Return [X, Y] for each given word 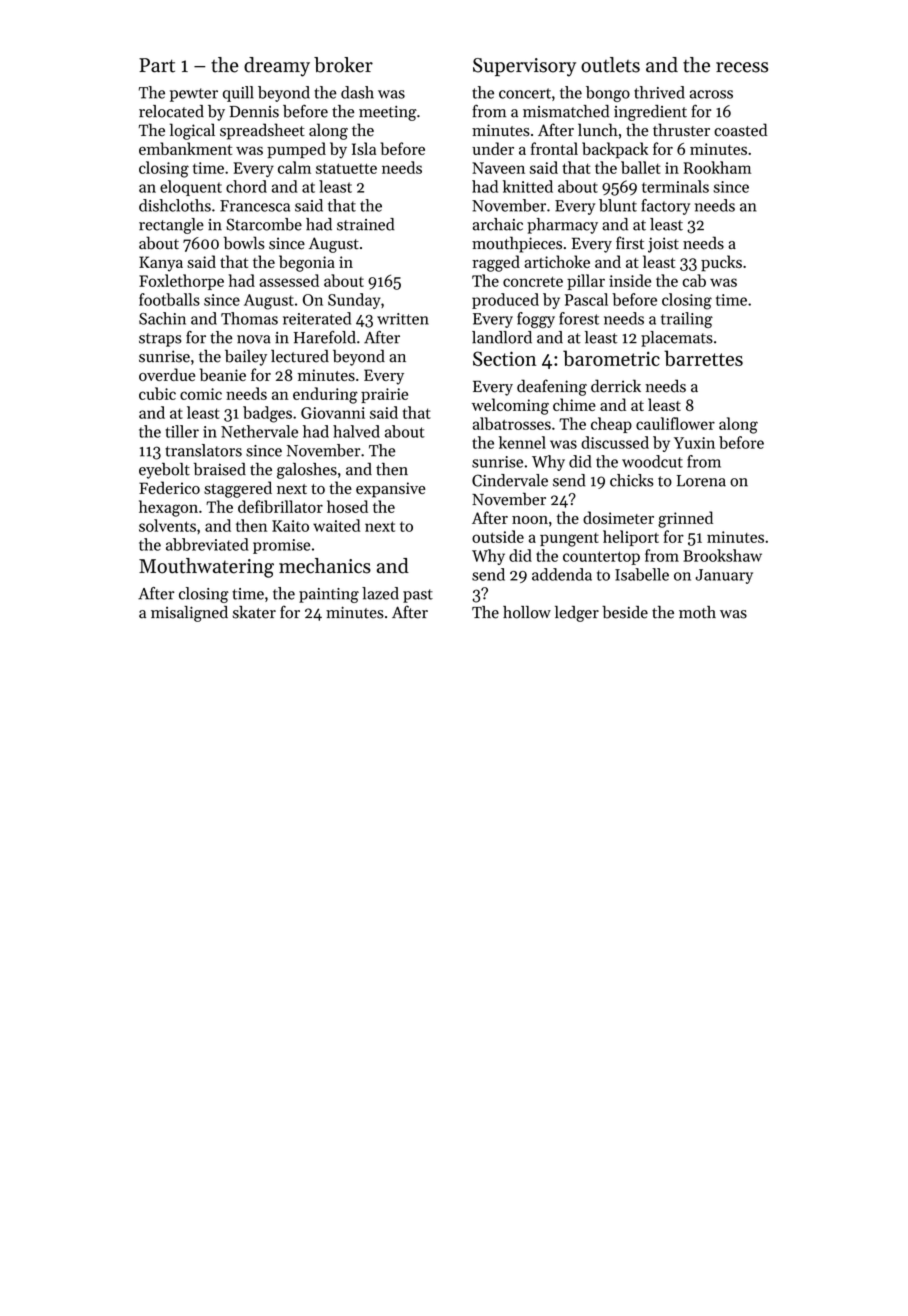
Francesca [255, 206]
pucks [721, 263]
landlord [502, 337]
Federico [169, 487]
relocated [171, 111]
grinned [685, 519]
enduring [325, 395]
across [711, 94]
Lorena [701, 481]
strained [366, 224]
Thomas [249, 318]
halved [356, 431]
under [493, 148]
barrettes [703, 358]
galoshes [307, 471]
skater [254, 612]
